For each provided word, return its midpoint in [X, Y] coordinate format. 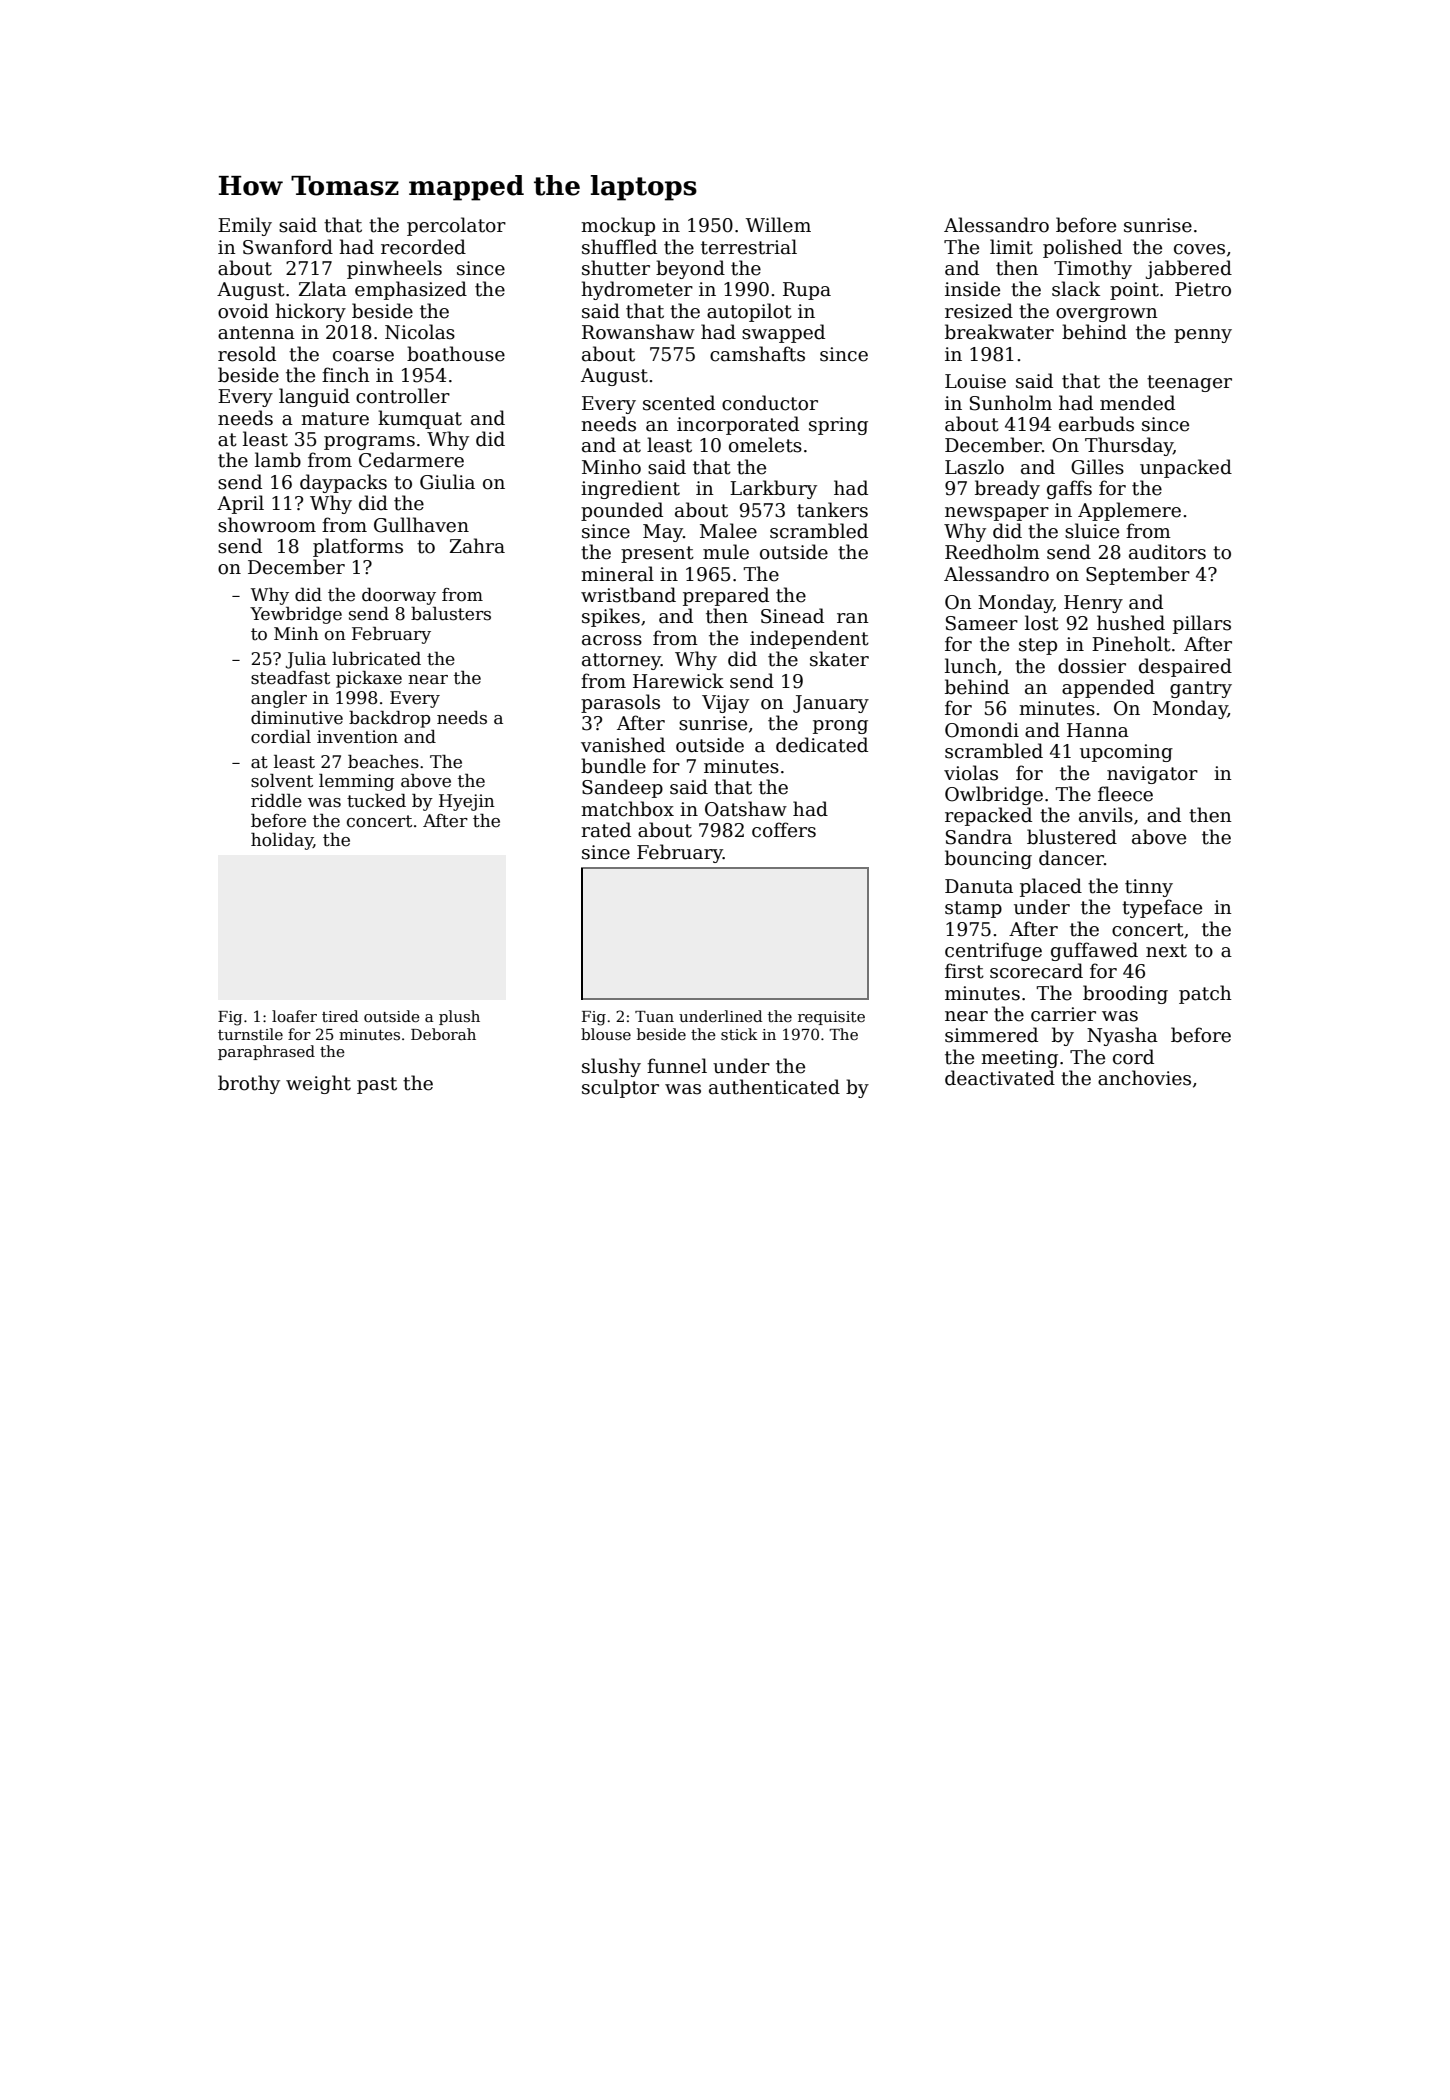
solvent [282, 781]
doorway [399, 596]
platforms [358, 547]
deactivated [1000, 1078]
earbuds [1096, 424]
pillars [1202, 624]
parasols [620, 703]
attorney [621, 661]
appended [1108, 688]
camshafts [757, 354]
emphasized [411, 290]
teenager [1189, 383]
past [377, 1085]
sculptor [620, 1088]
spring [838, 426]
